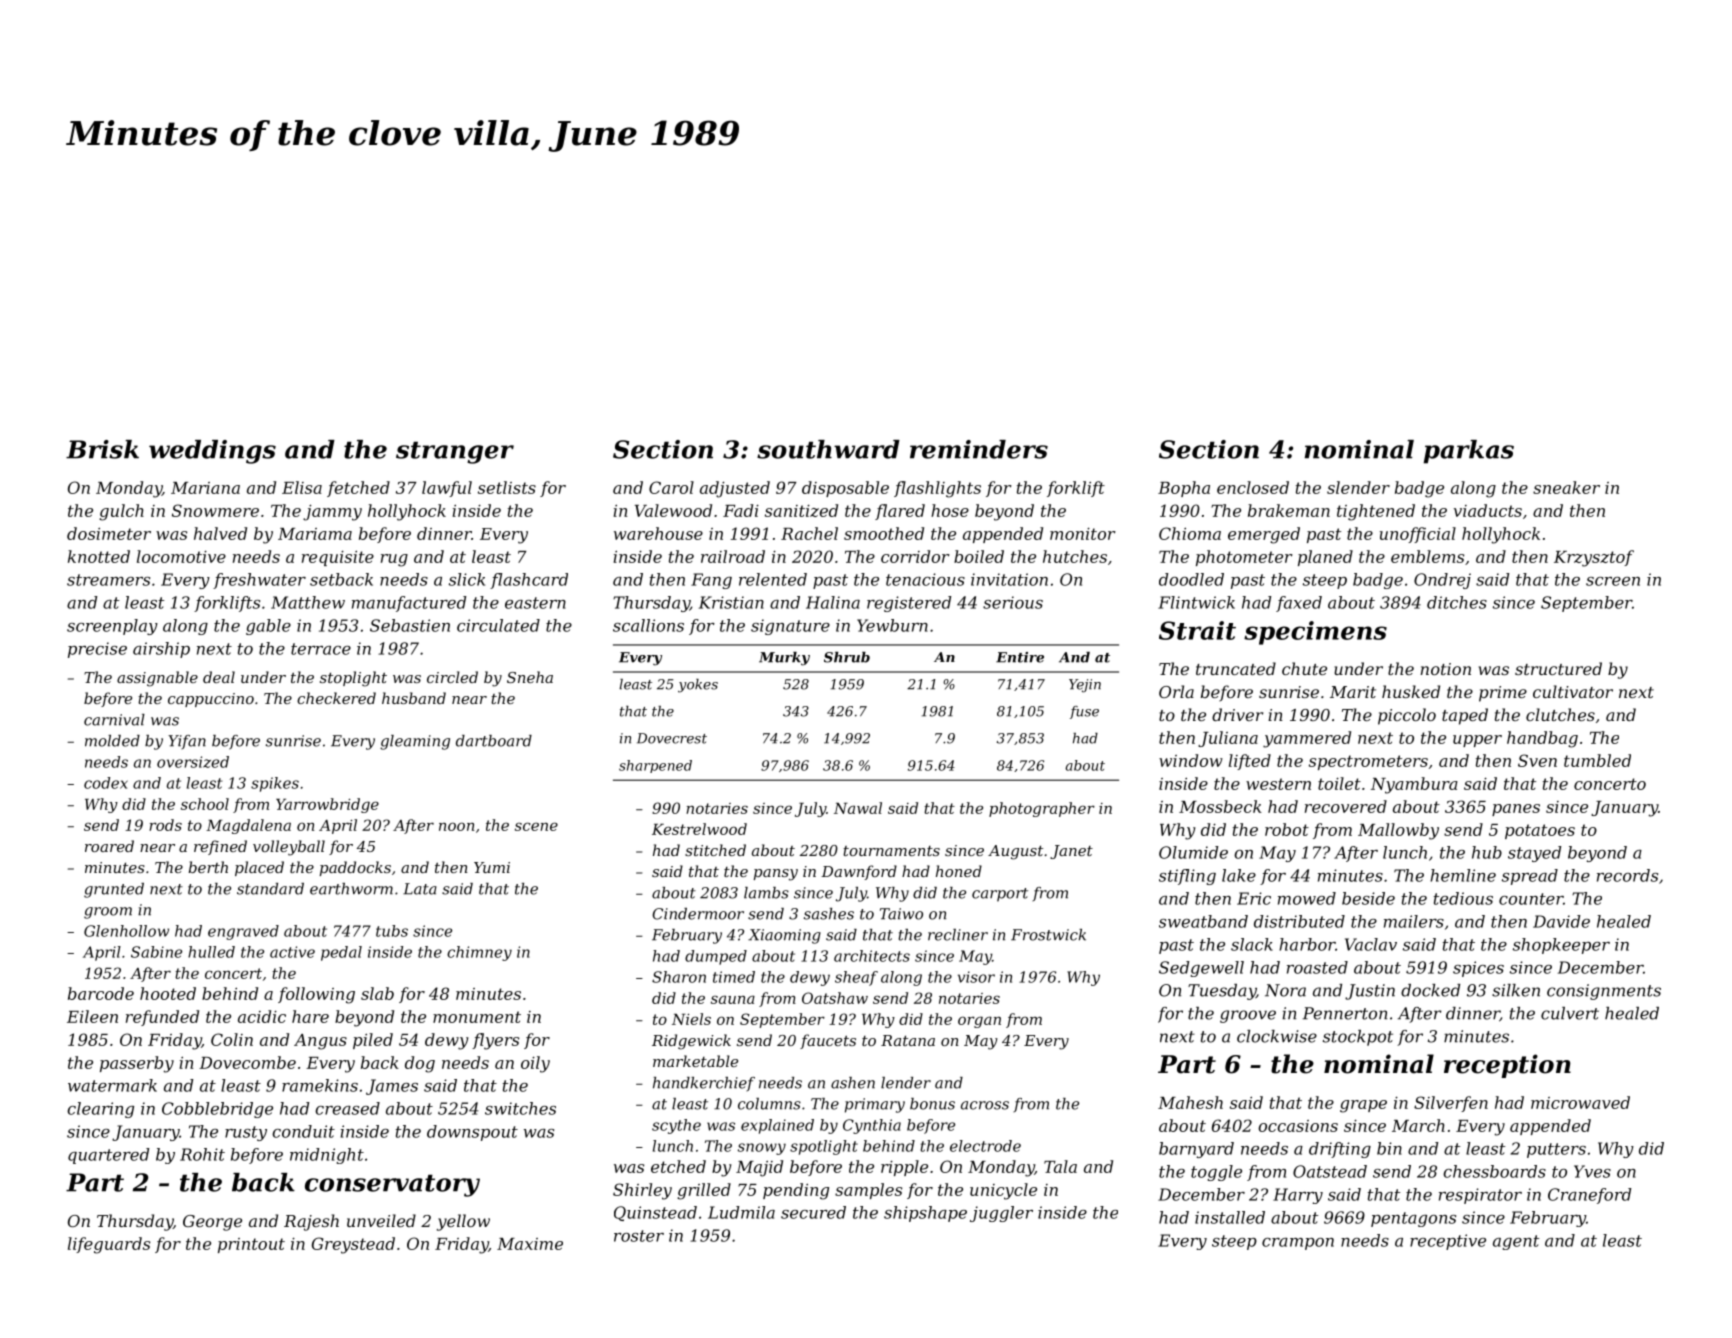 This screenshot has width=1732, height=1338. I want to click on sneaker, so click(1566, 487).
